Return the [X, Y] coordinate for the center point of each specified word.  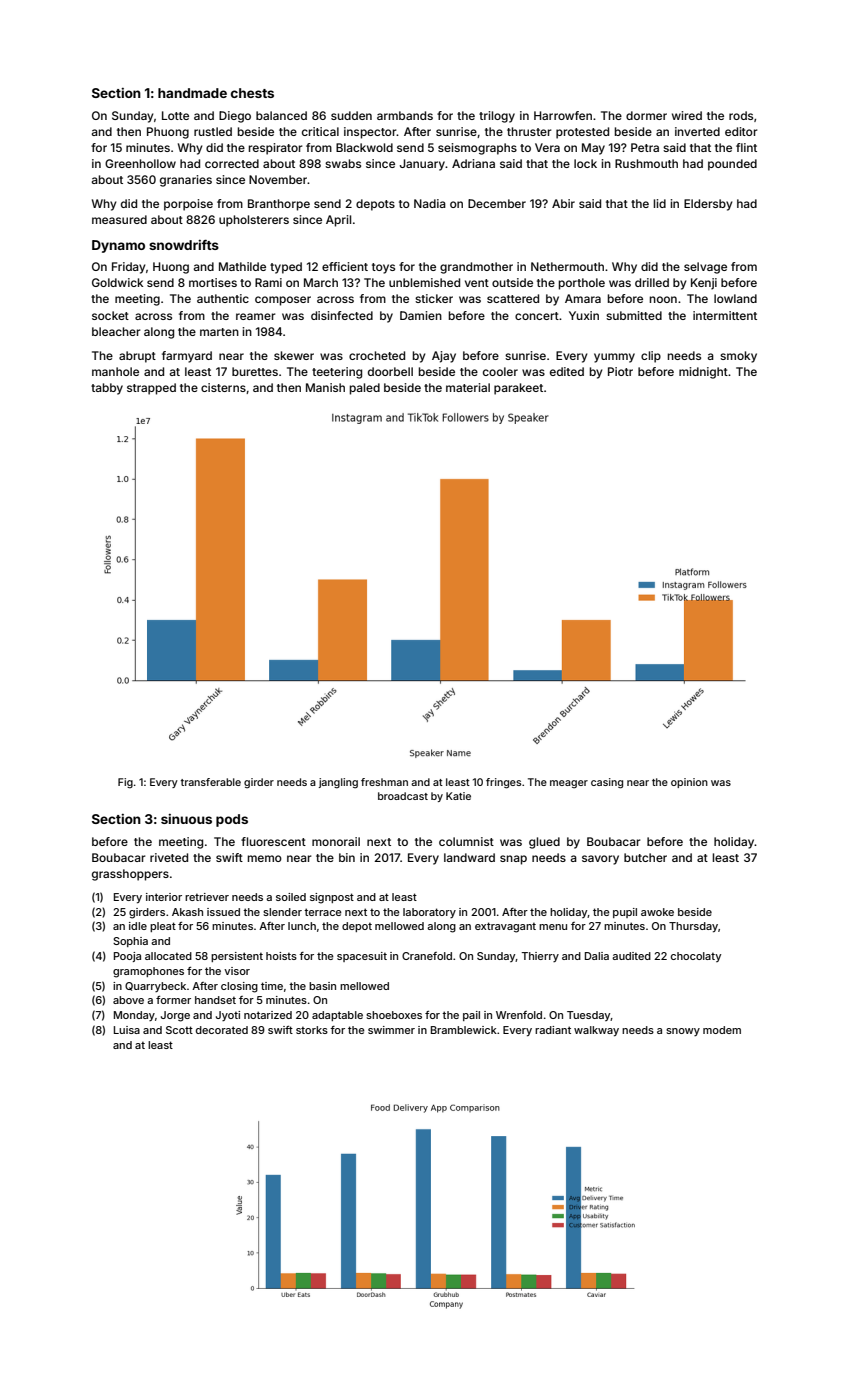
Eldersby [708, 205]
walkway [596, 1031]
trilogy [497, 117]
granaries [186, 181]
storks [312, 1030]
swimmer [391, 1030]
